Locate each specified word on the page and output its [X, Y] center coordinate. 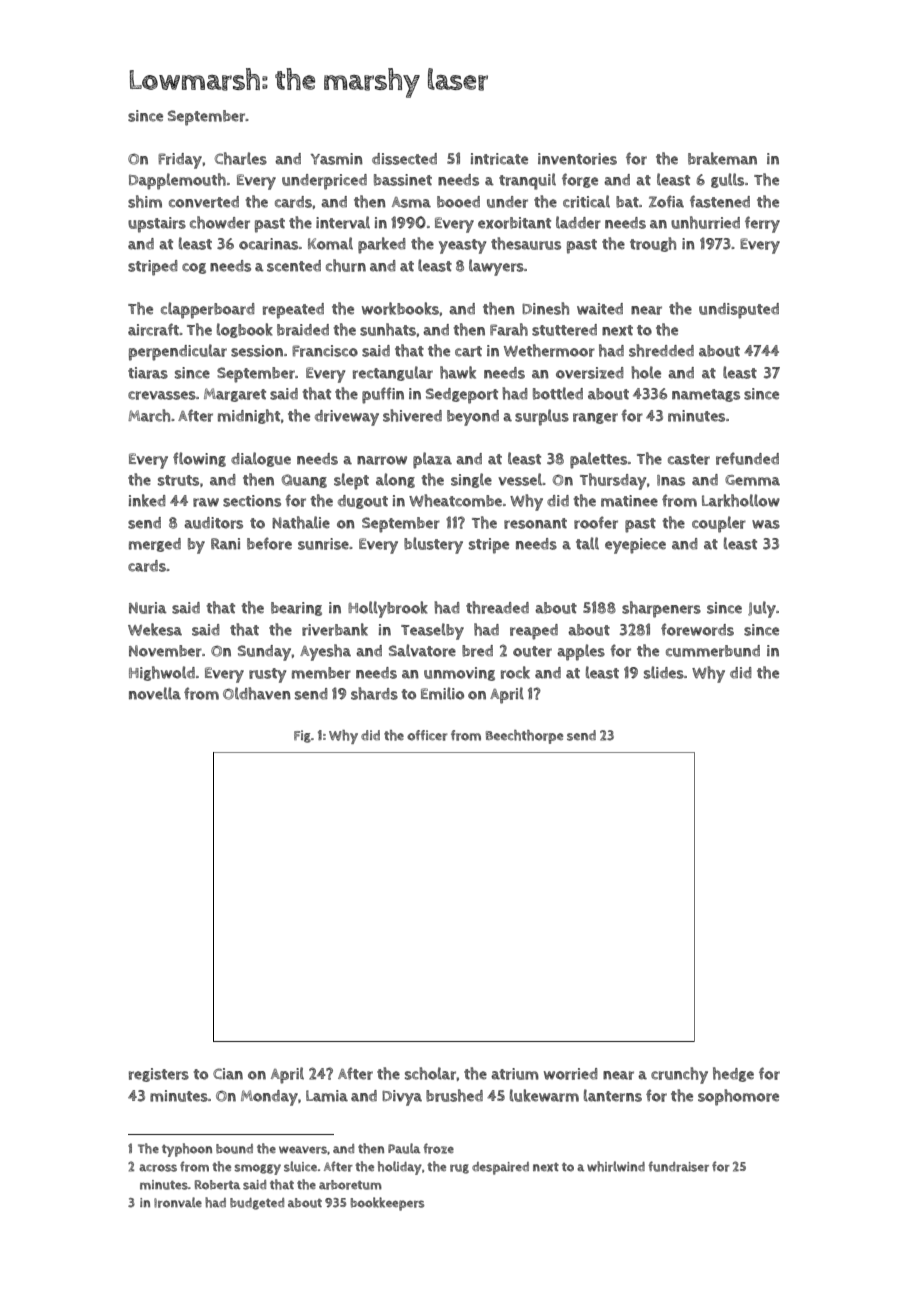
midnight [249, 416]
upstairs [157, 225]
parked [382, 245]
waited [600, 309]
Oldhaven [257, 693]
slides [664, 672]
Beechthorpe [524, 737]
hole [646, 372]
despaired [500, 1168]
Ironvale [178, 1202]
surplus [542, 417]
